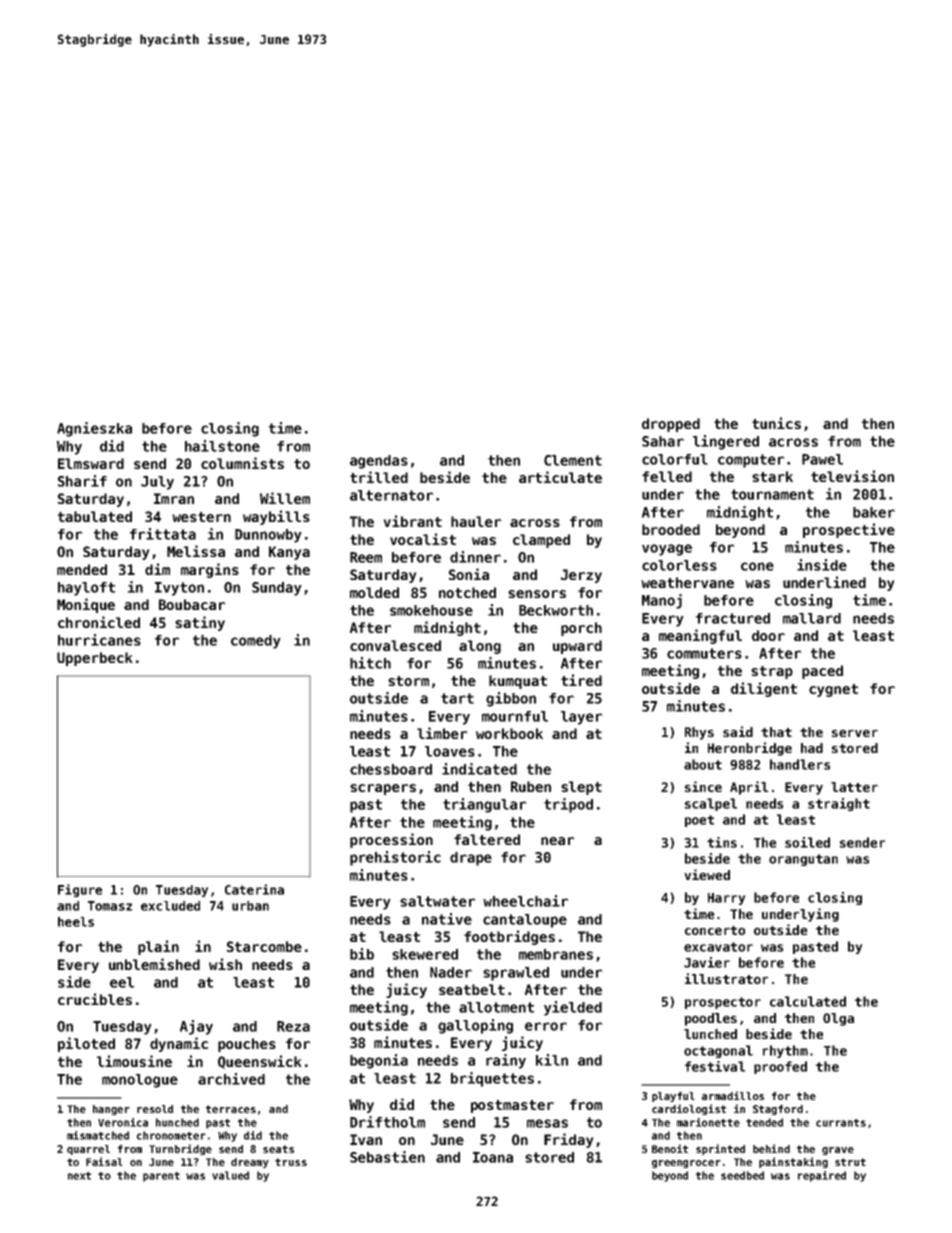 The image size is (952, 1233). What do you see at coordinates (82, 481) in the screenshot?
I see `Sharif` at bounding box center [82, 481].
